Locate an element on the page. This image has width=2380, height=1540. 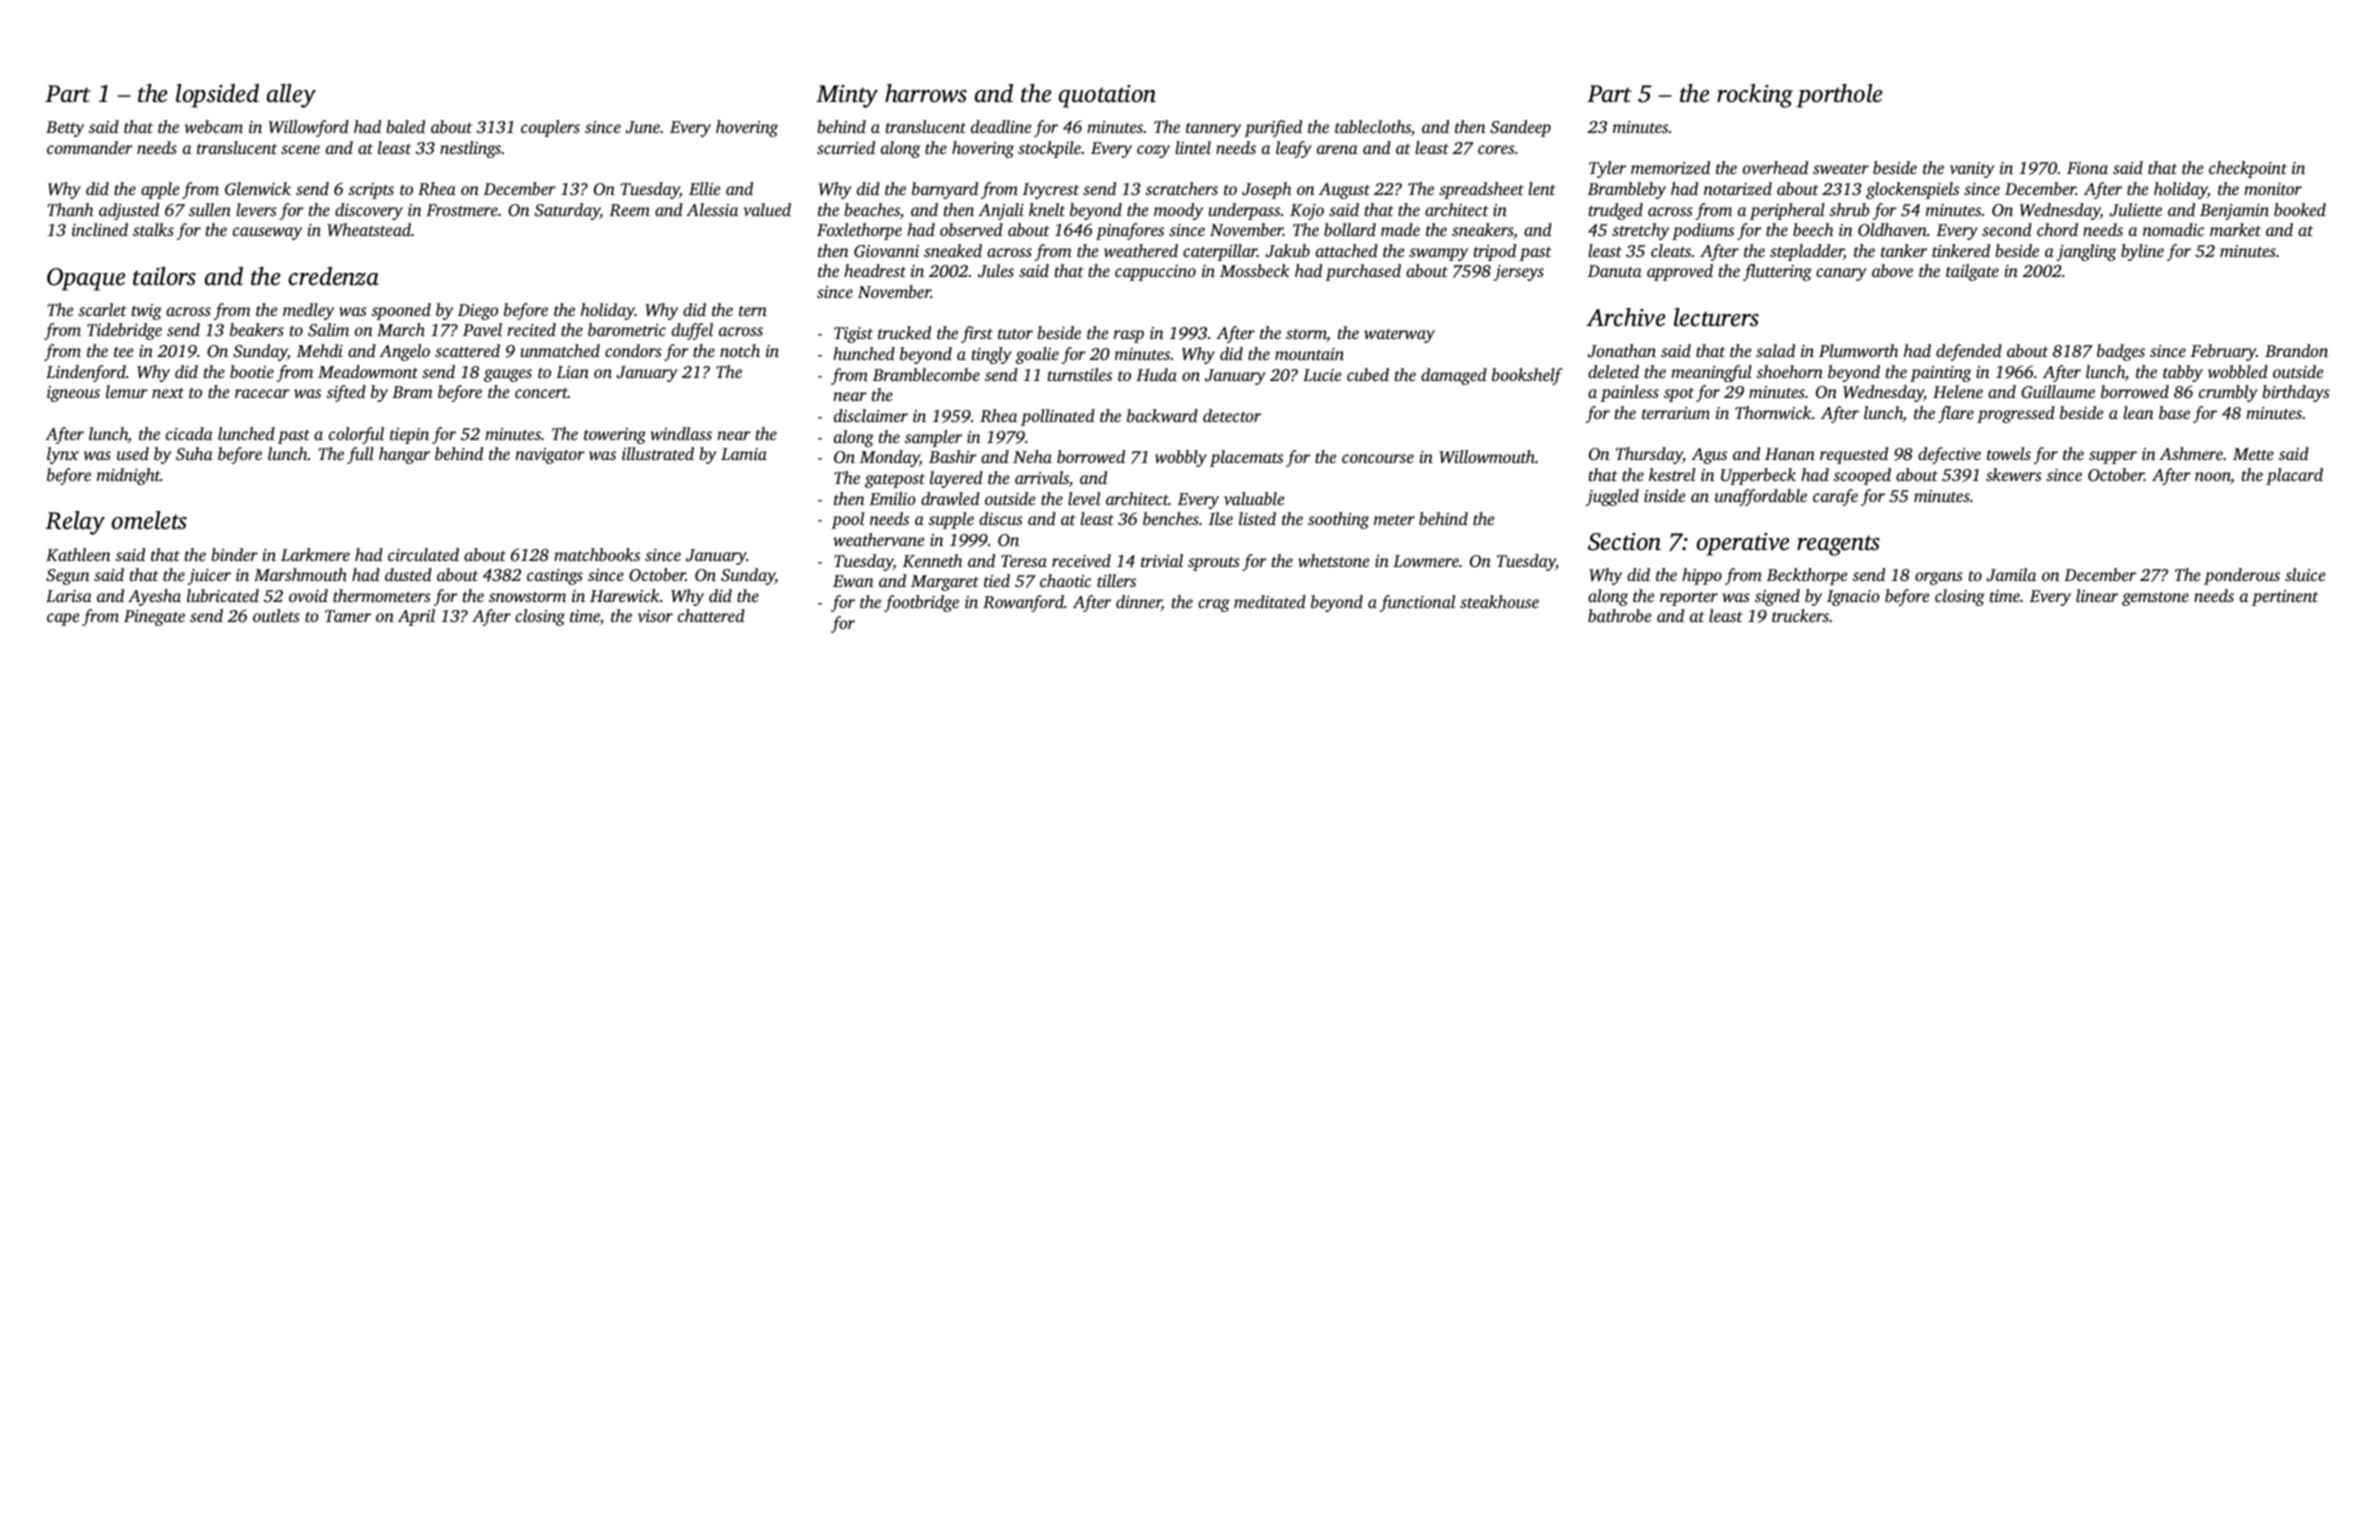
tutor is located at coordinates (1015, 334).
